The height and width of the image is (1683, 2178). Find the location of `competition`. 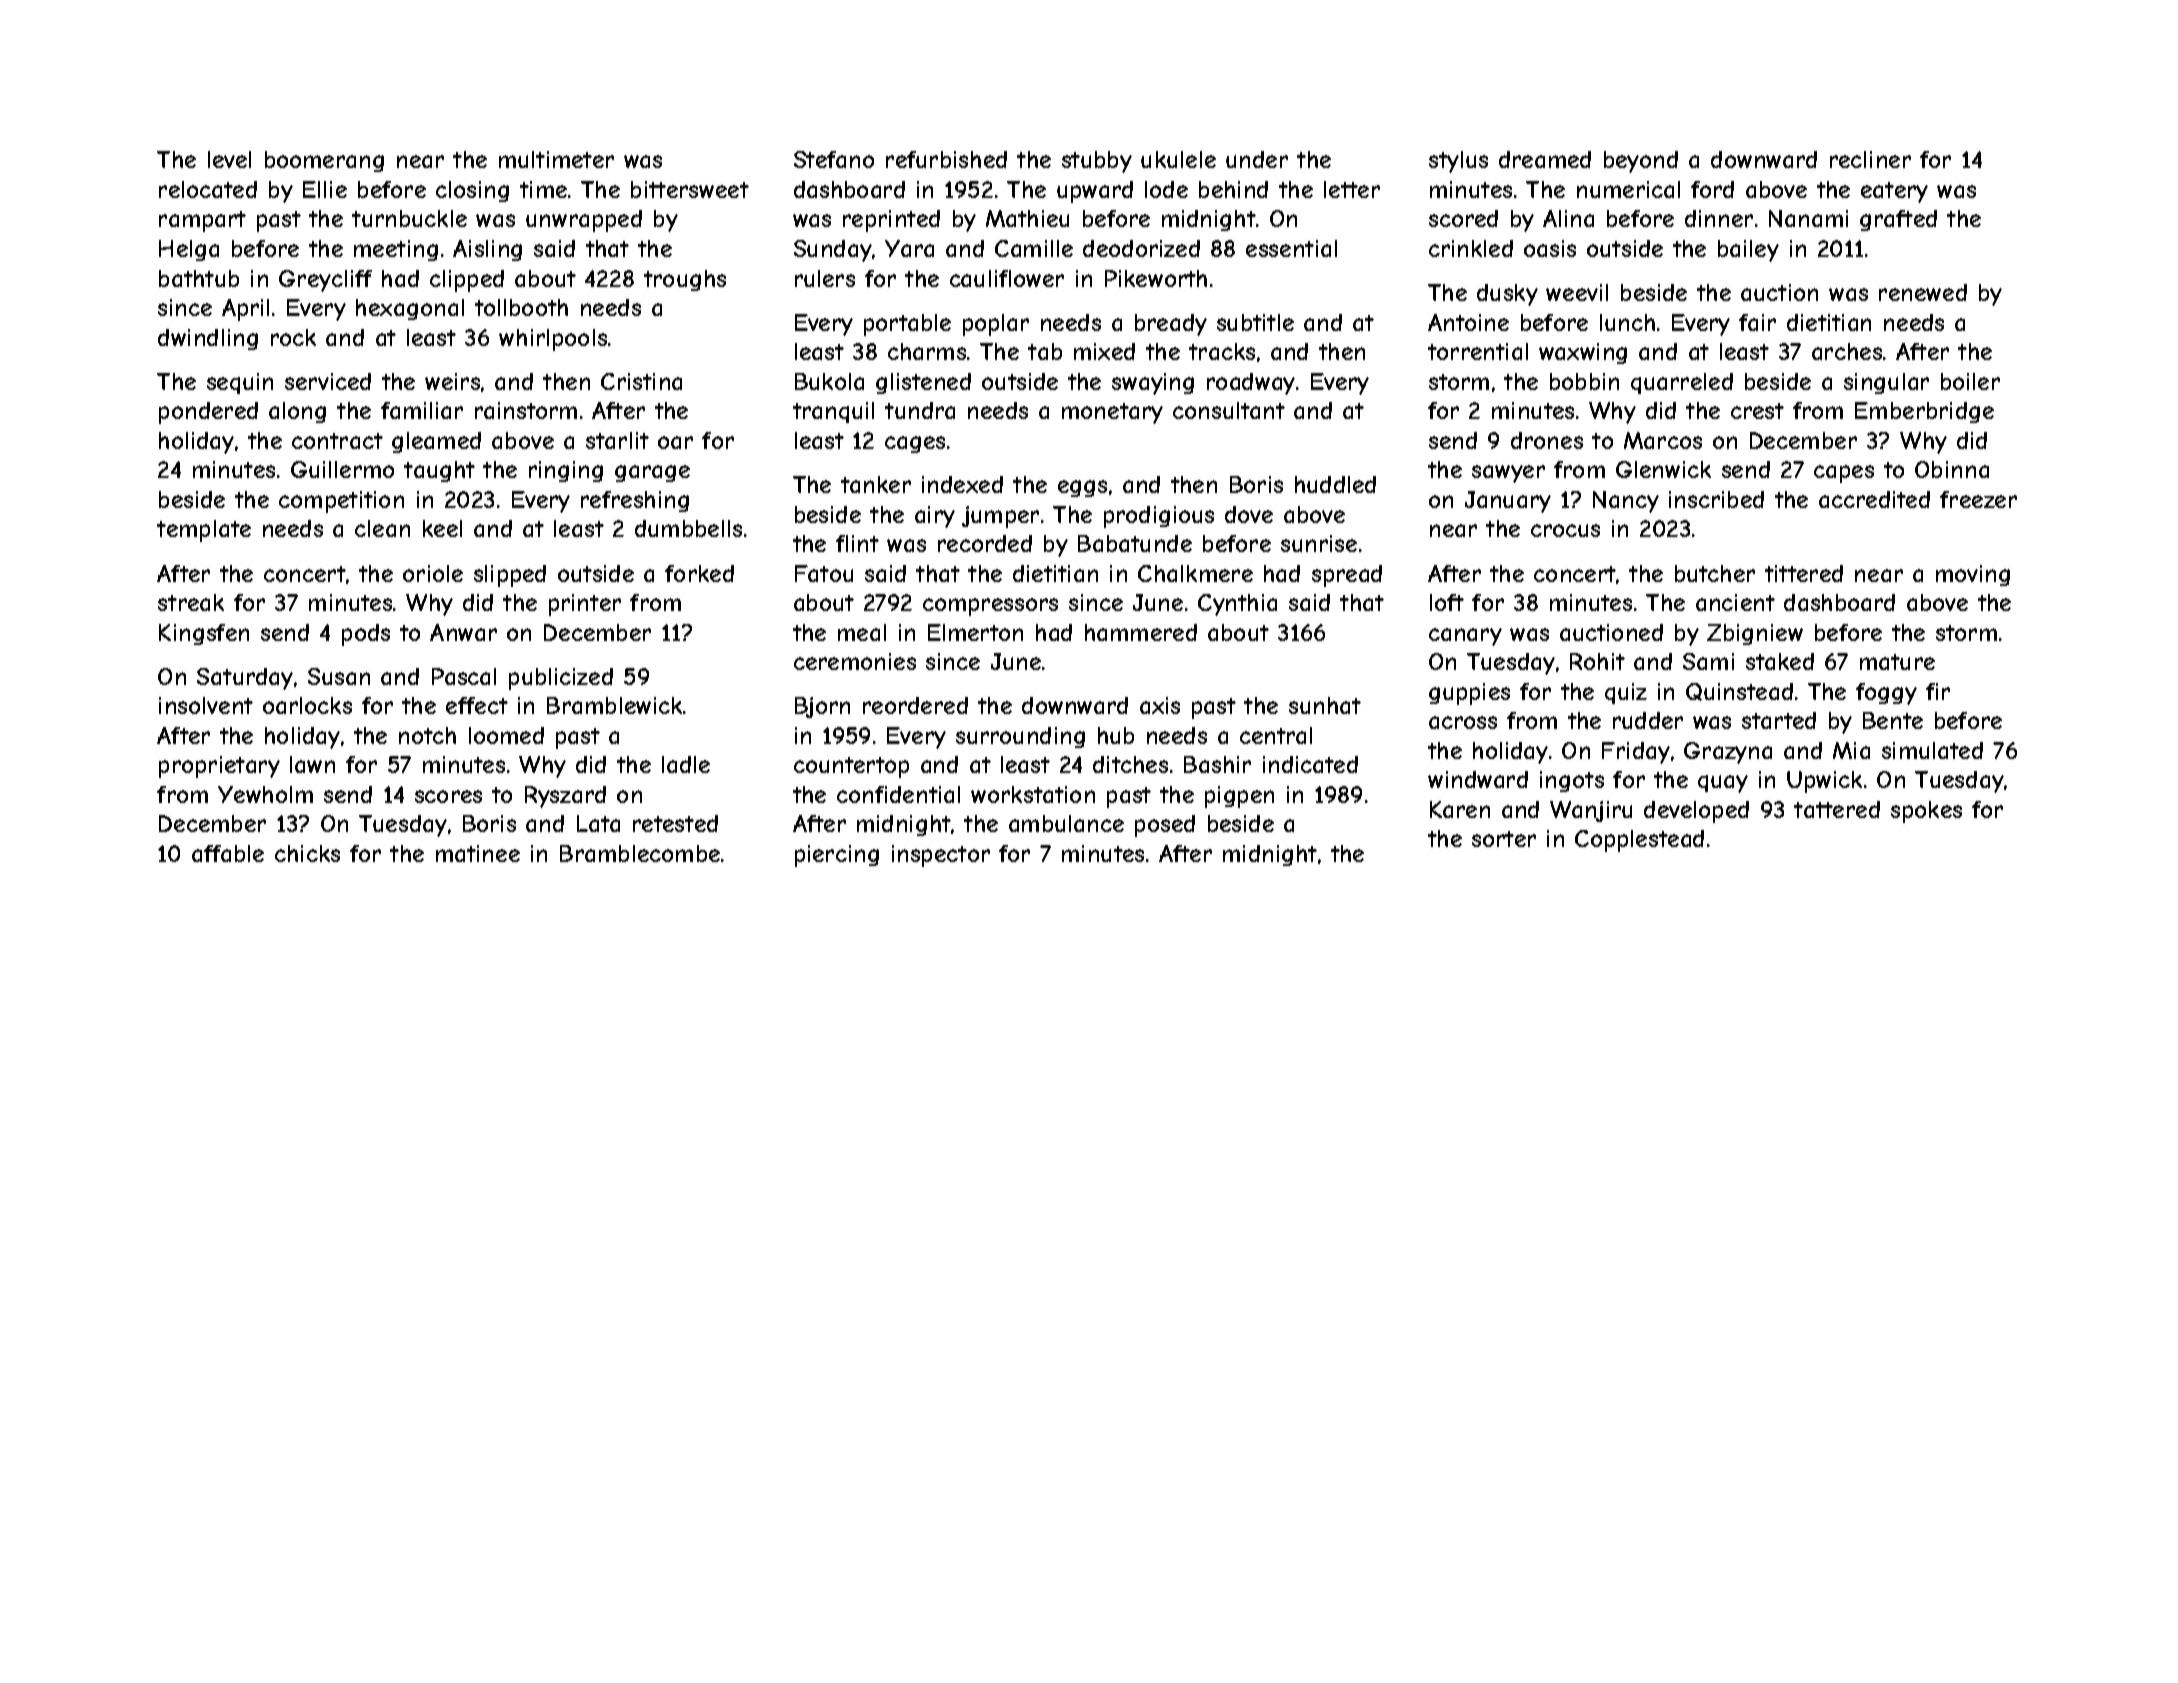

competition is located at coordinates (341, 502).
